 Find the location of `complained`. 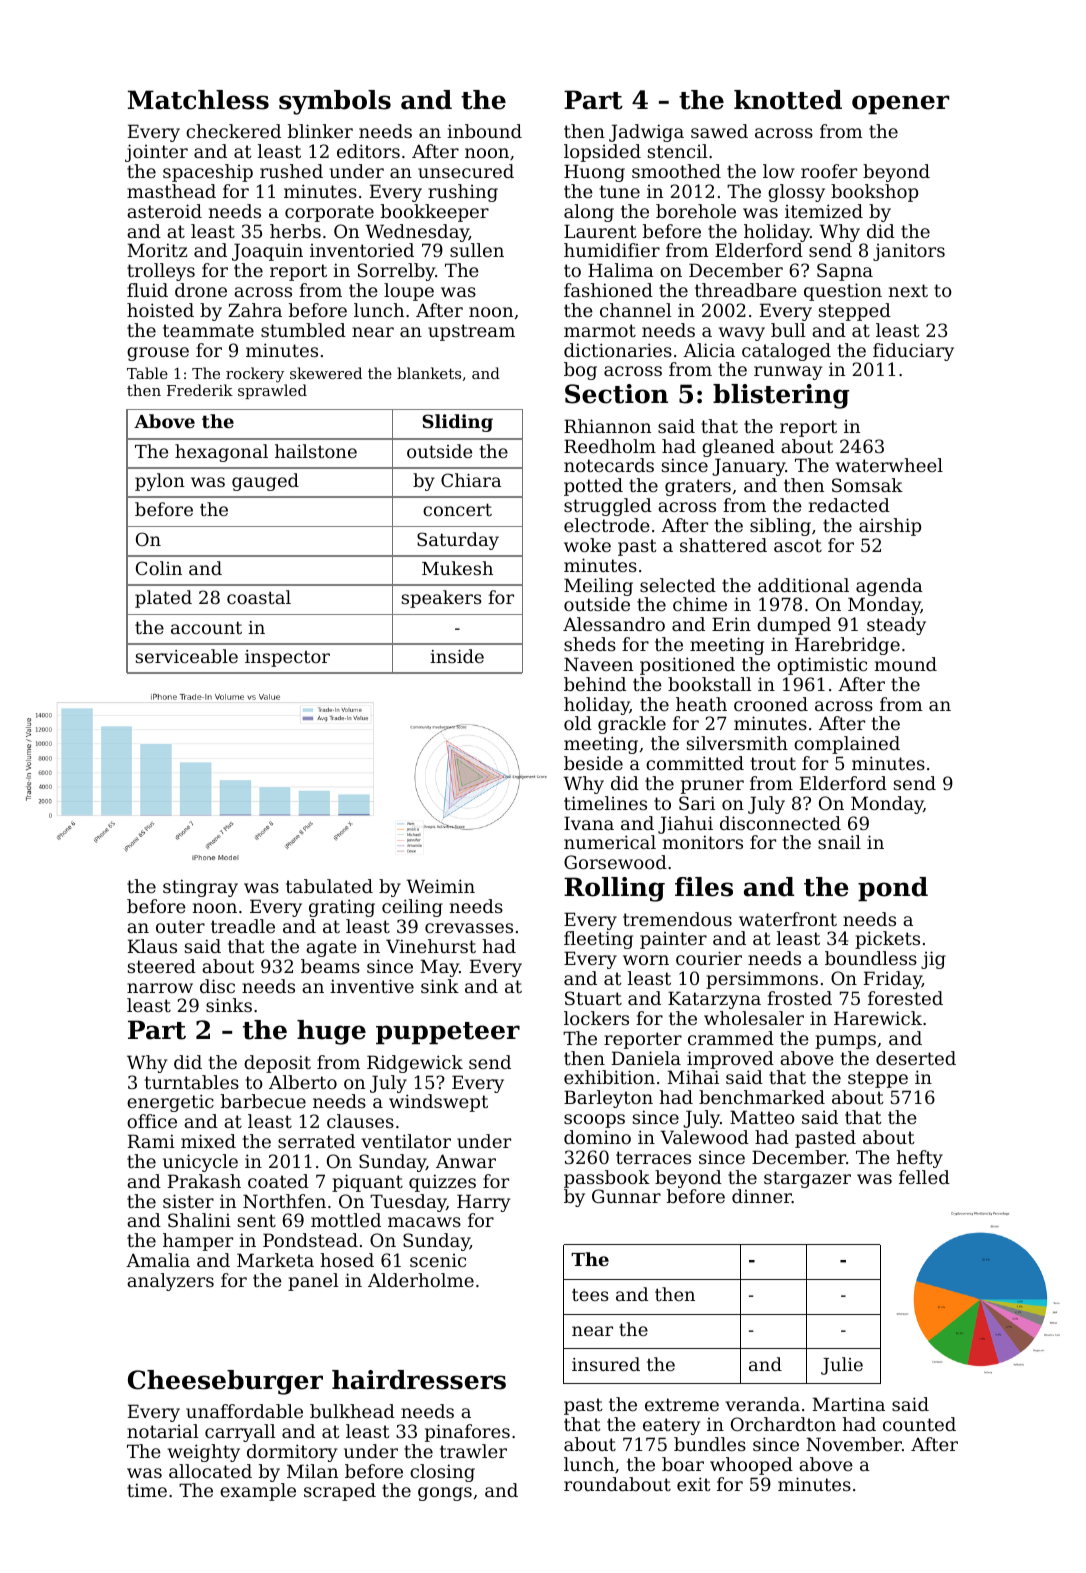

complained is located at coordinates (847, 745).
